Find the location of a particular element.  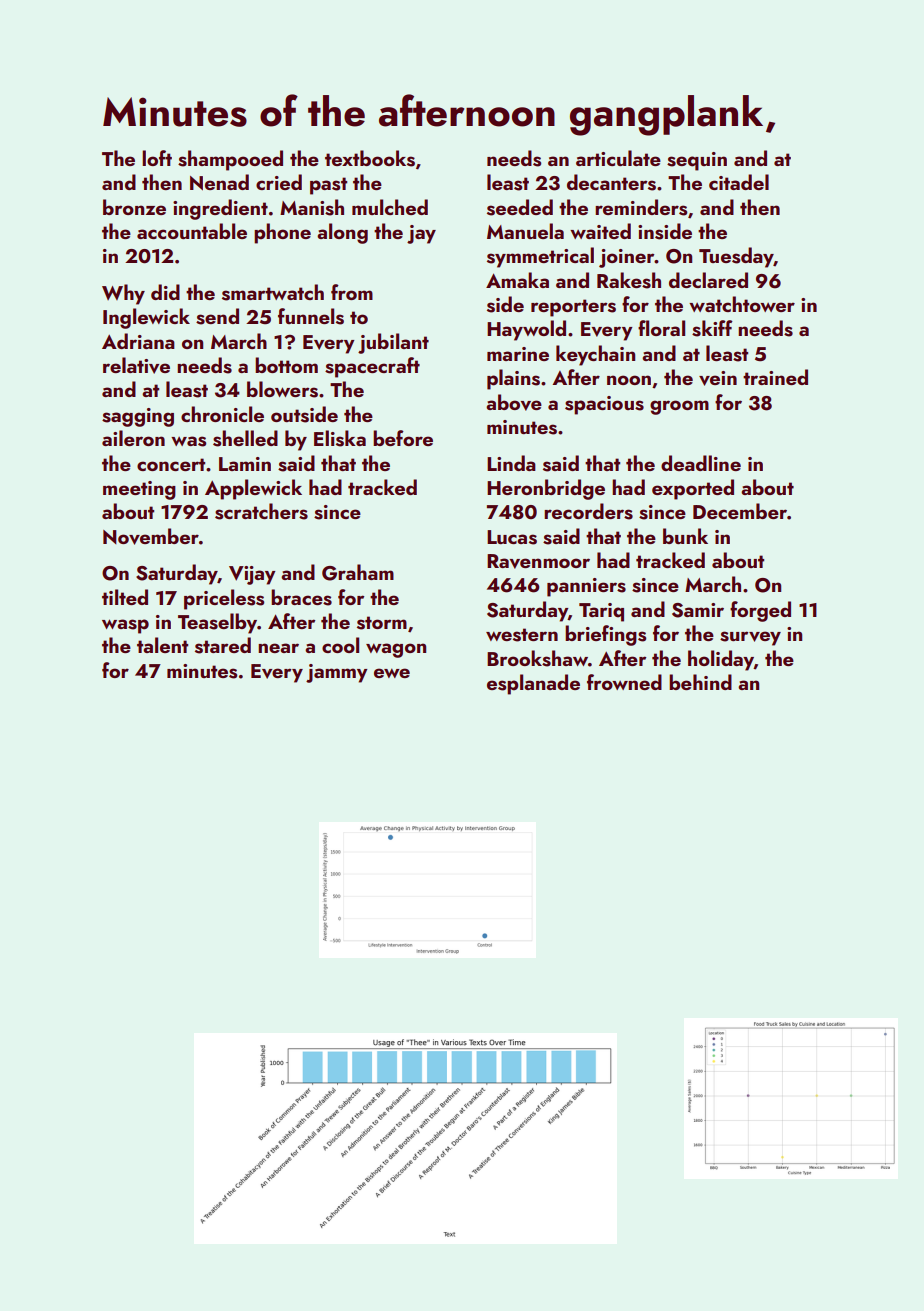

trained is located at coordinates (775, 377).
